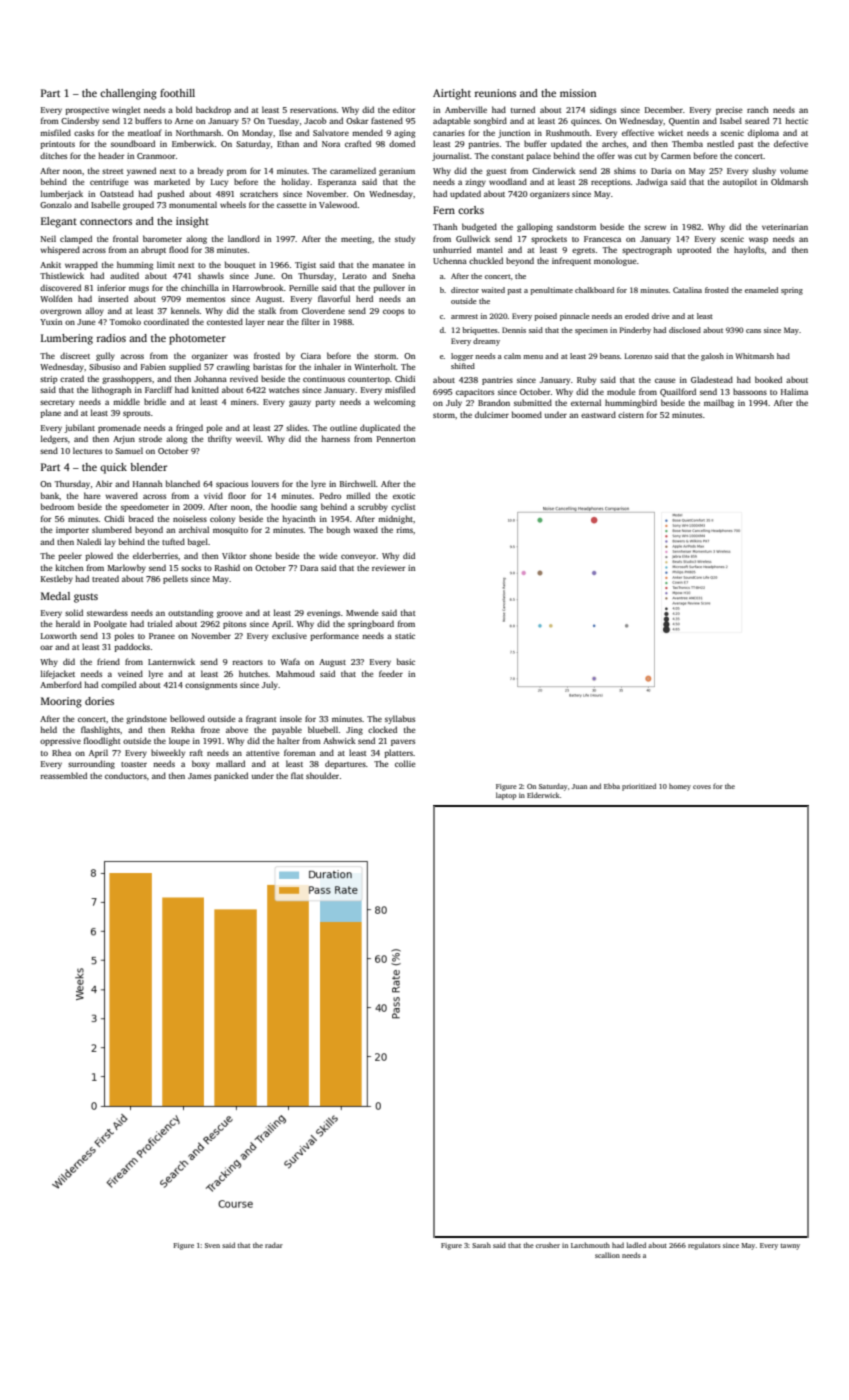  I want to click on Sven, so click(212, 1245).
